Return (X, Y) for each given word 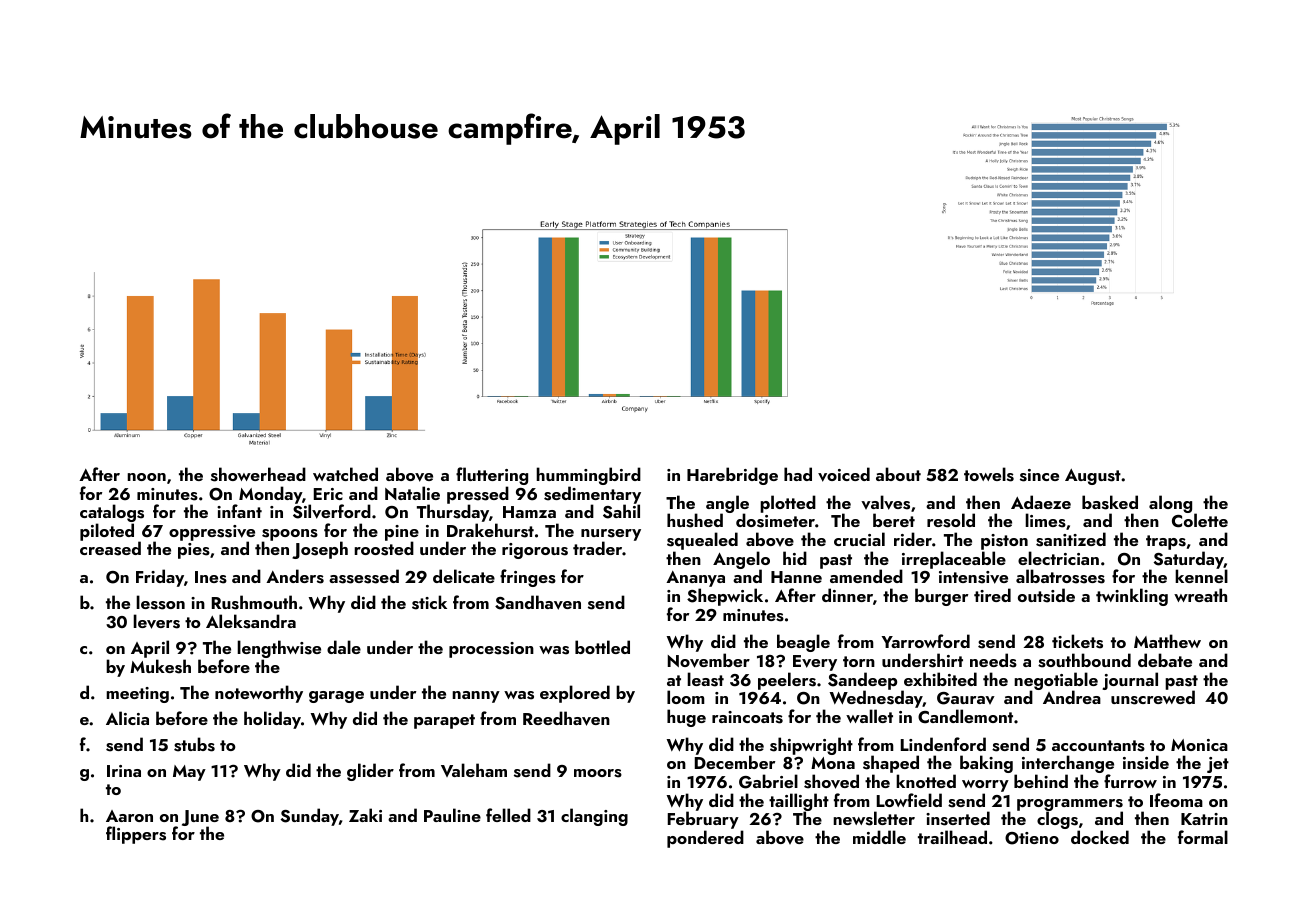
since (1039, 475)
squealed (702, 541)
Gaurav (966, 698)
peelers (787, 681)
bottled (602, 647)
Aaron (129, 816)
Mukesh (160, 666)
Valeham (474, 770)
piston (1004, 542)
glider (370, 772)
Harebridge (732, 476)
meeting (137, 695)
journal (1130, 681)
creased (110, 549)
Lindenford (943, 744)
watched (345, 474)
